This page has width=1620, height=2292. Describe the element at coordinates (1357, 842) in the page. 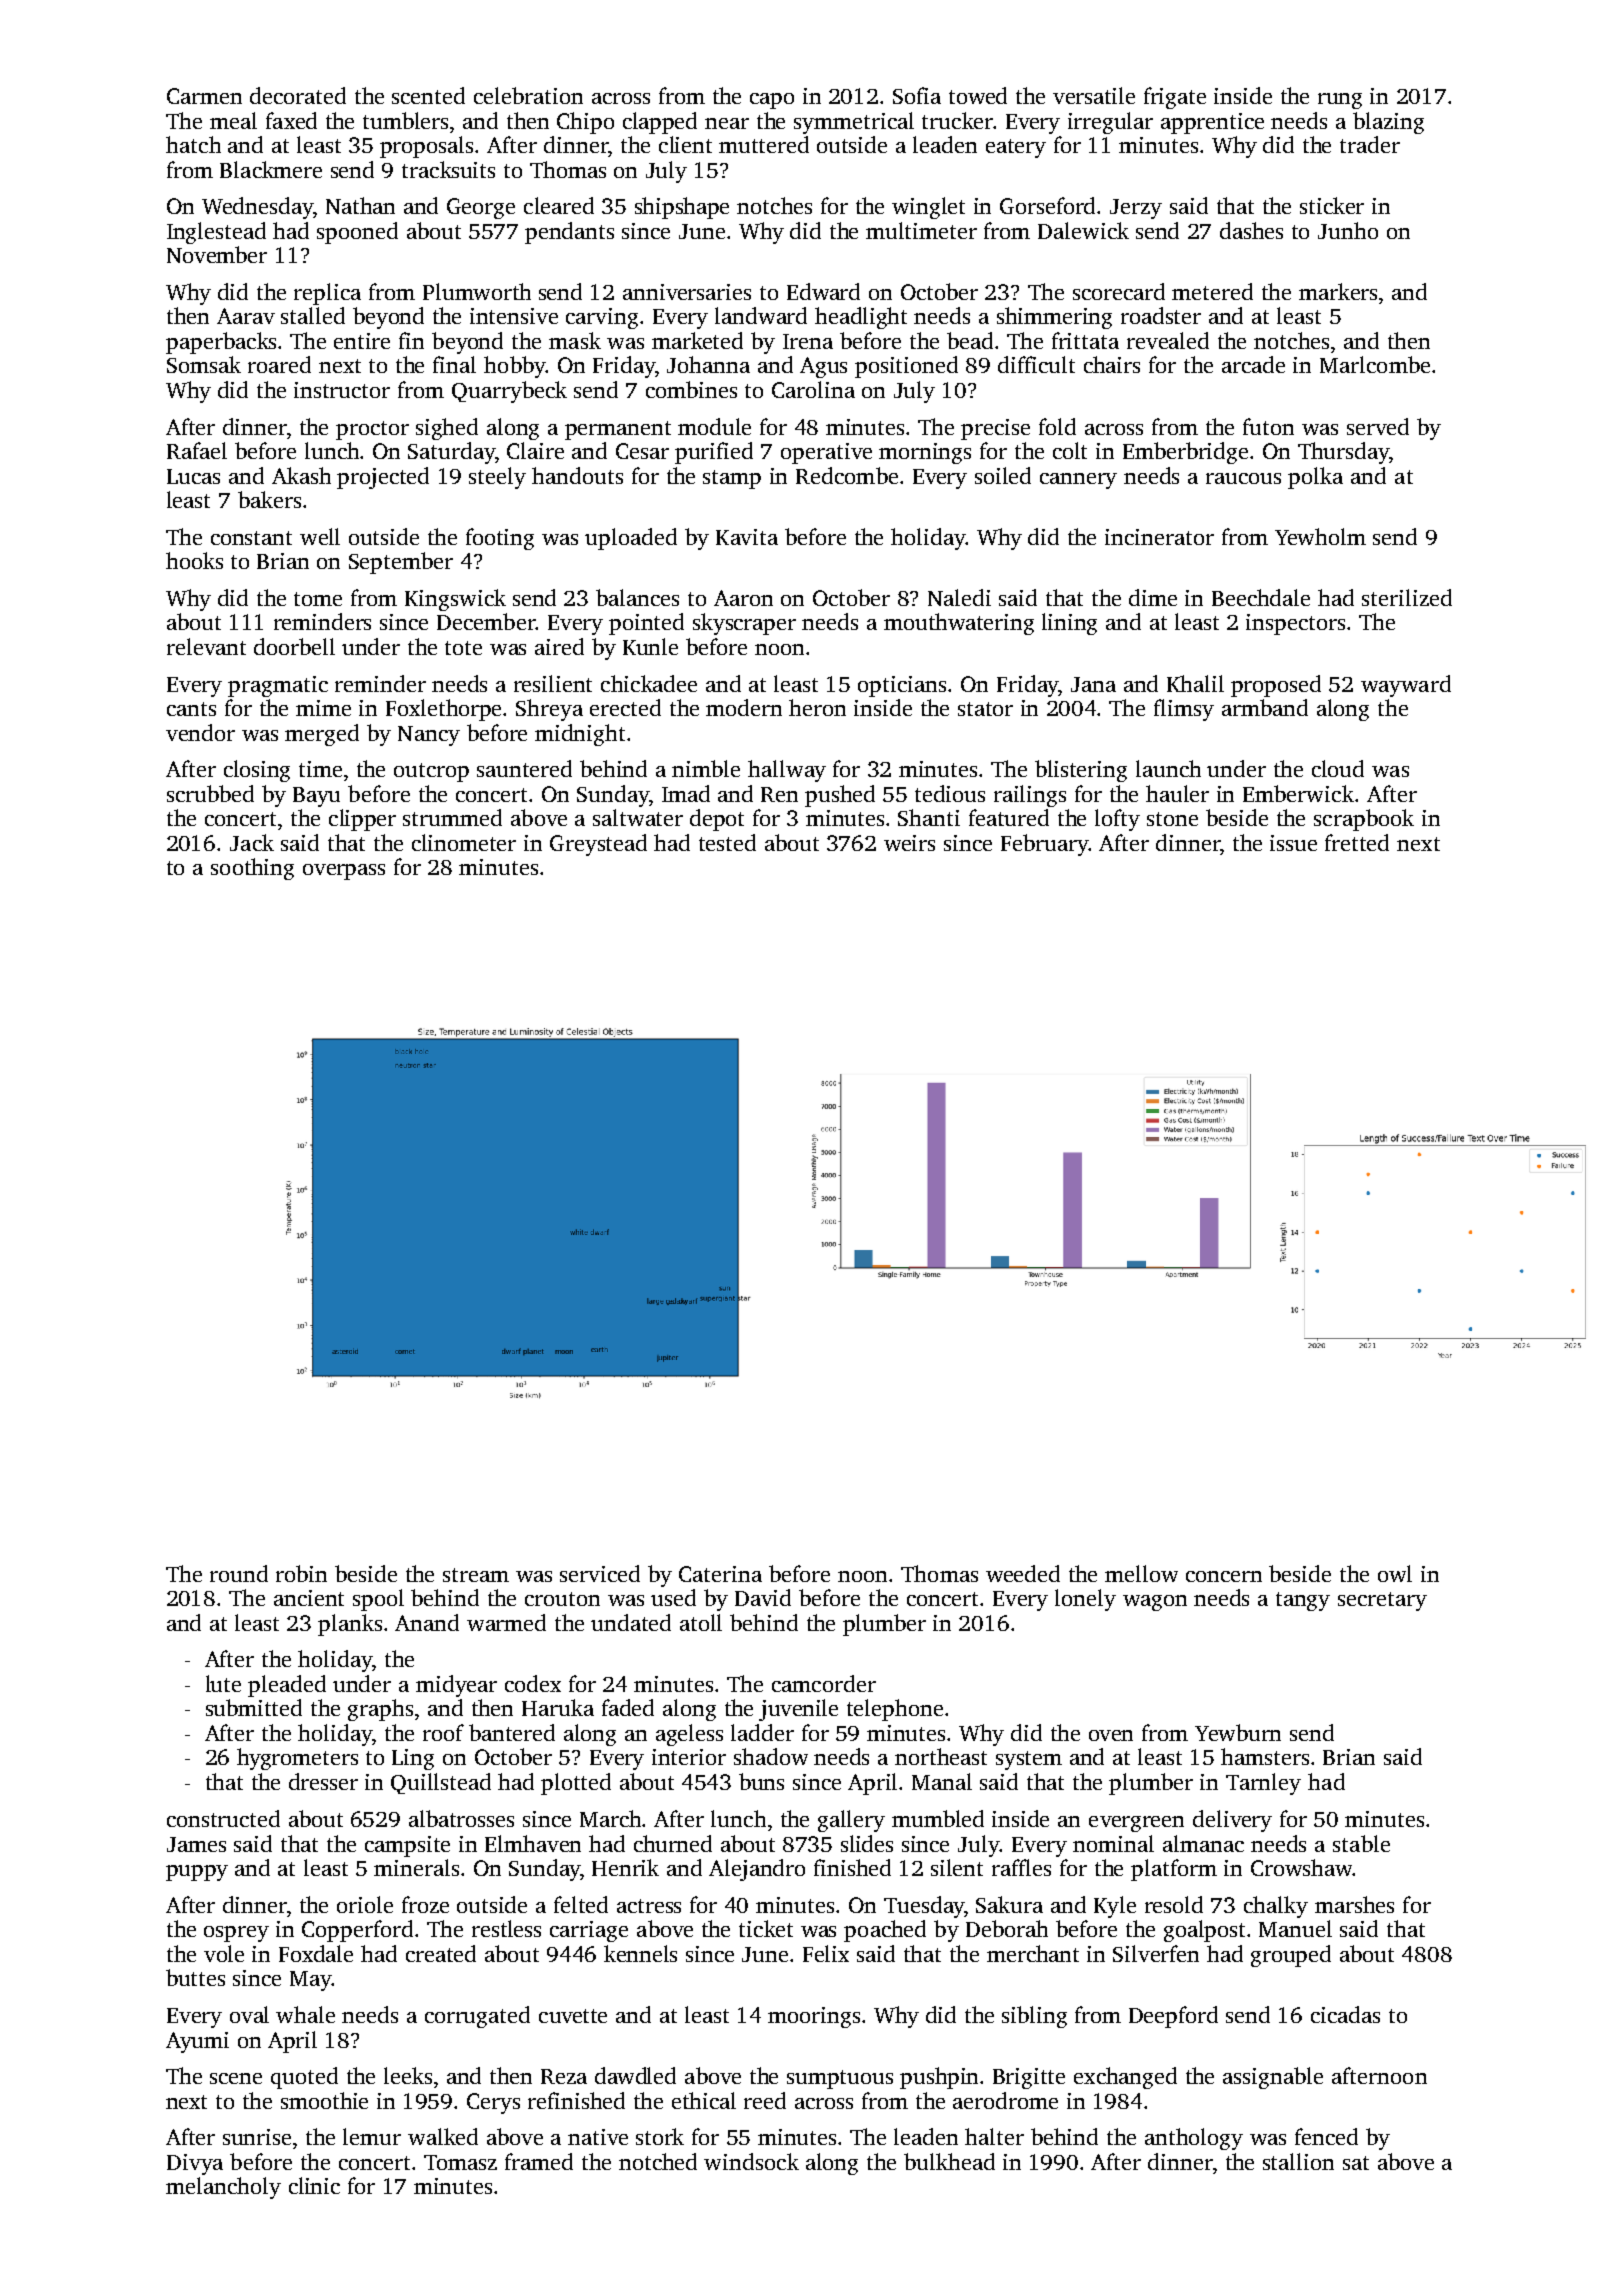

I see `fretted` at that location.
